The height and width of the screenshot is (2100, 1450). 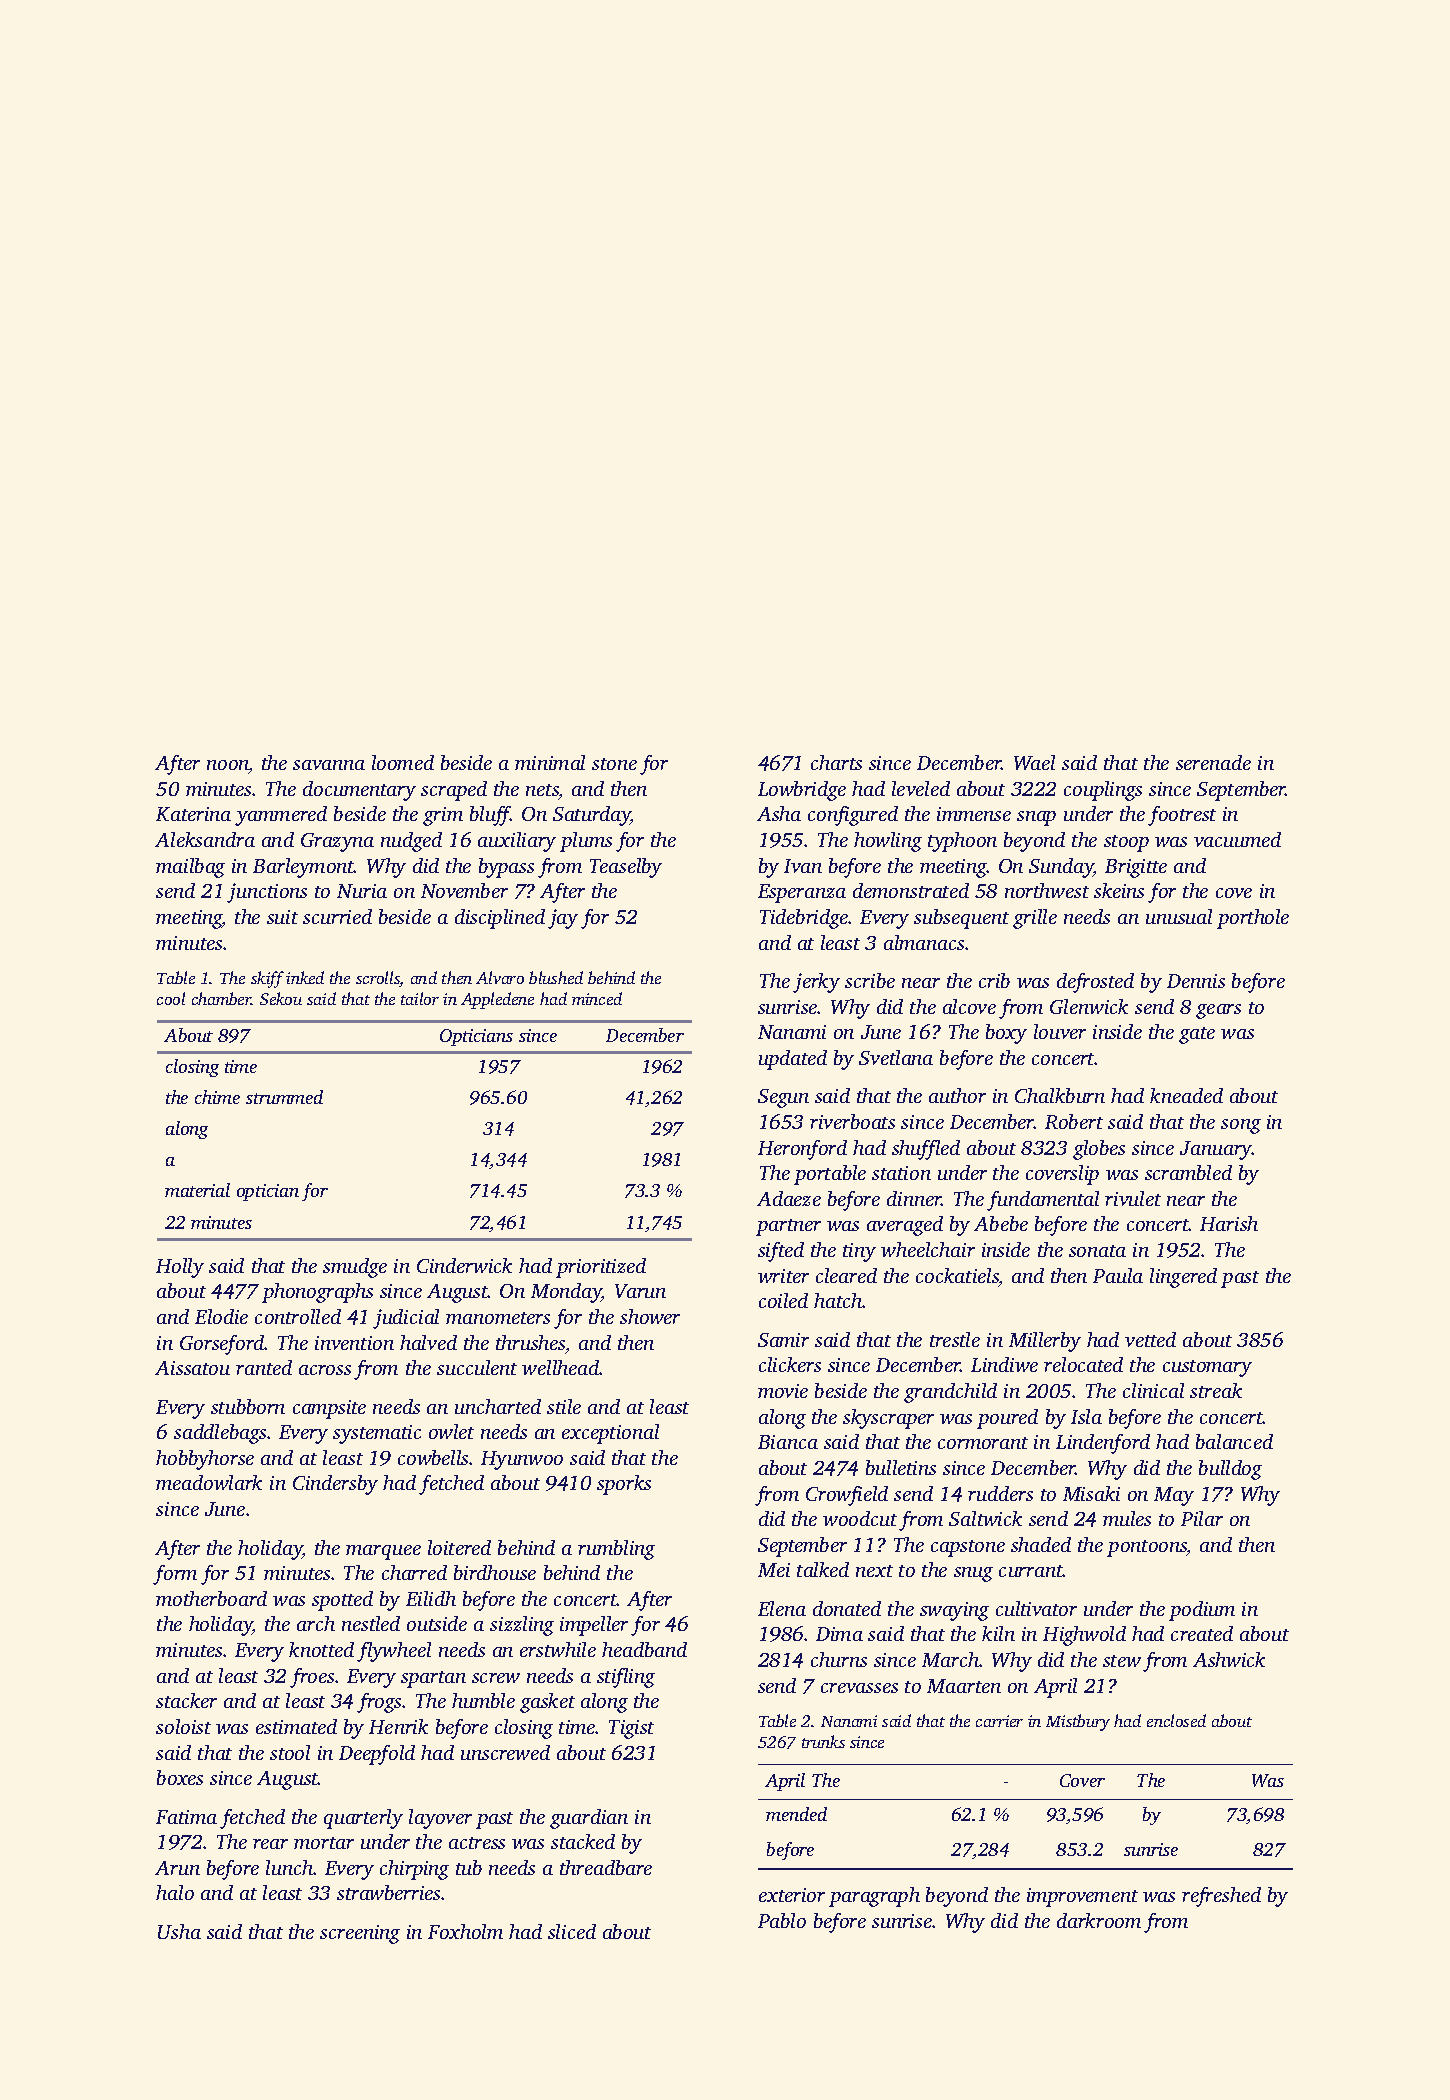 I want to click on Samir, so click(x=783, y=1340).
